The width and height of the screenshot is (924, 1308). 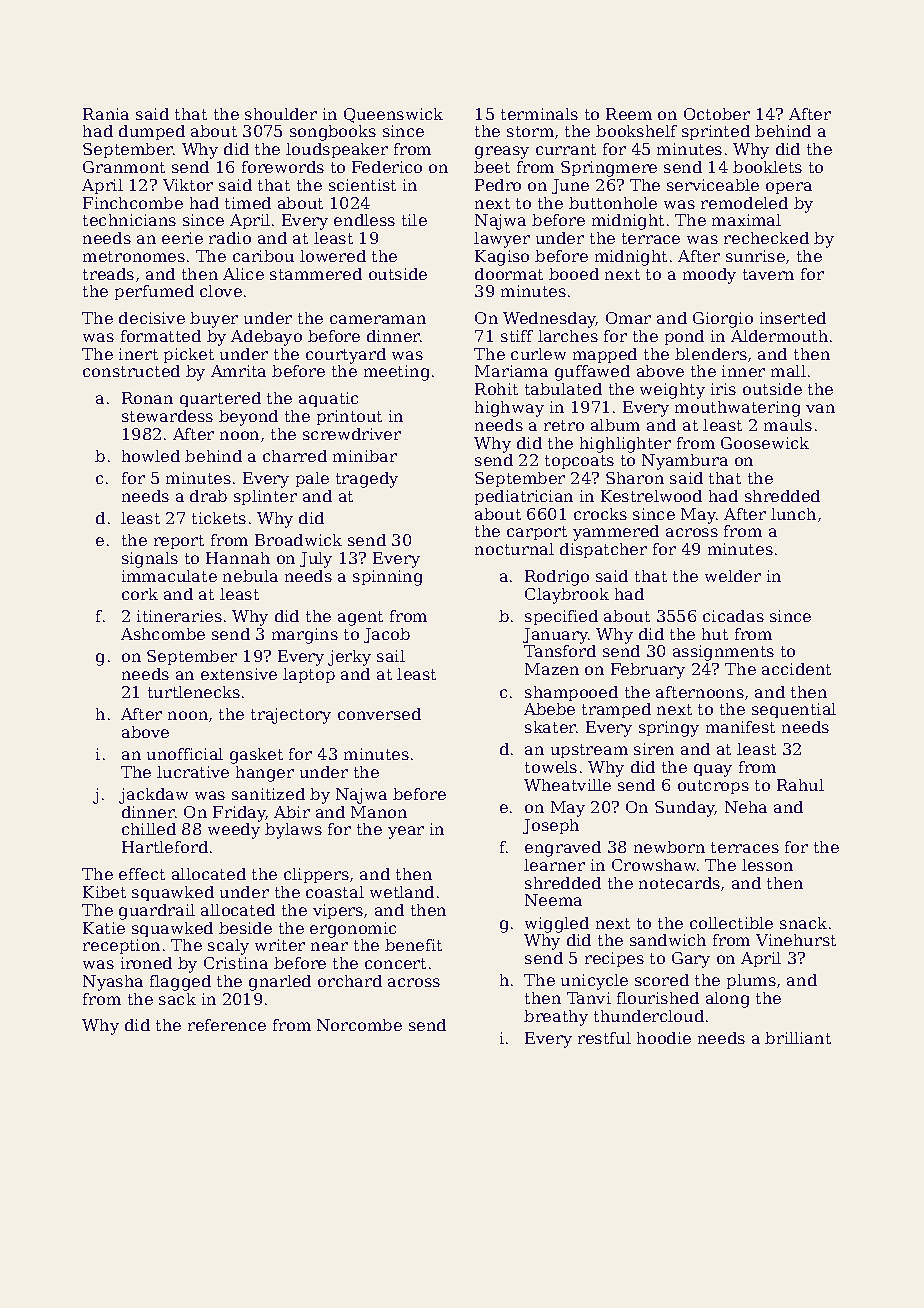 I want to click on serviceable, so click(x=713, y=185).
